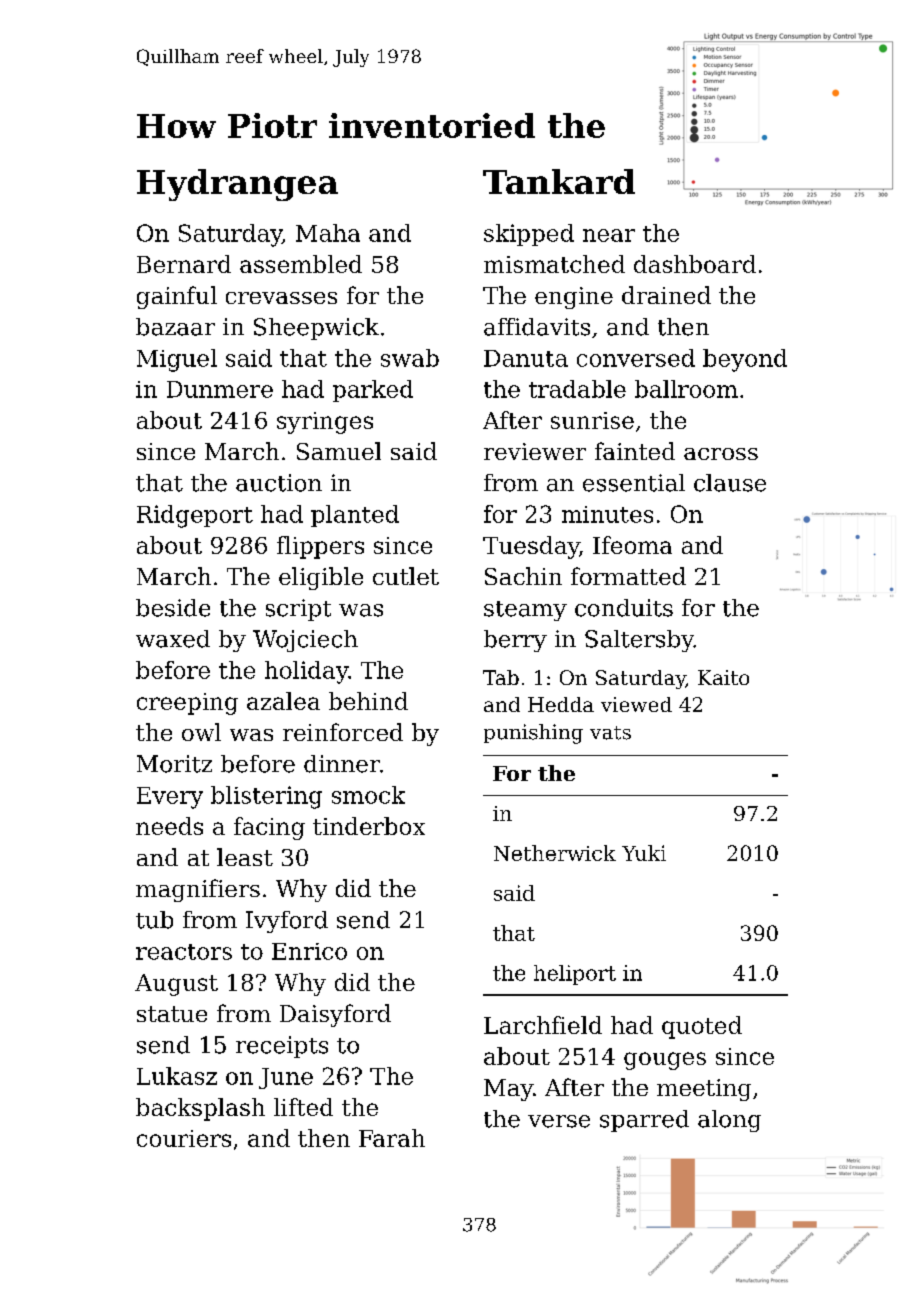 The image size is (924, 1311). I want to click on heliport, so click(575, 975).
